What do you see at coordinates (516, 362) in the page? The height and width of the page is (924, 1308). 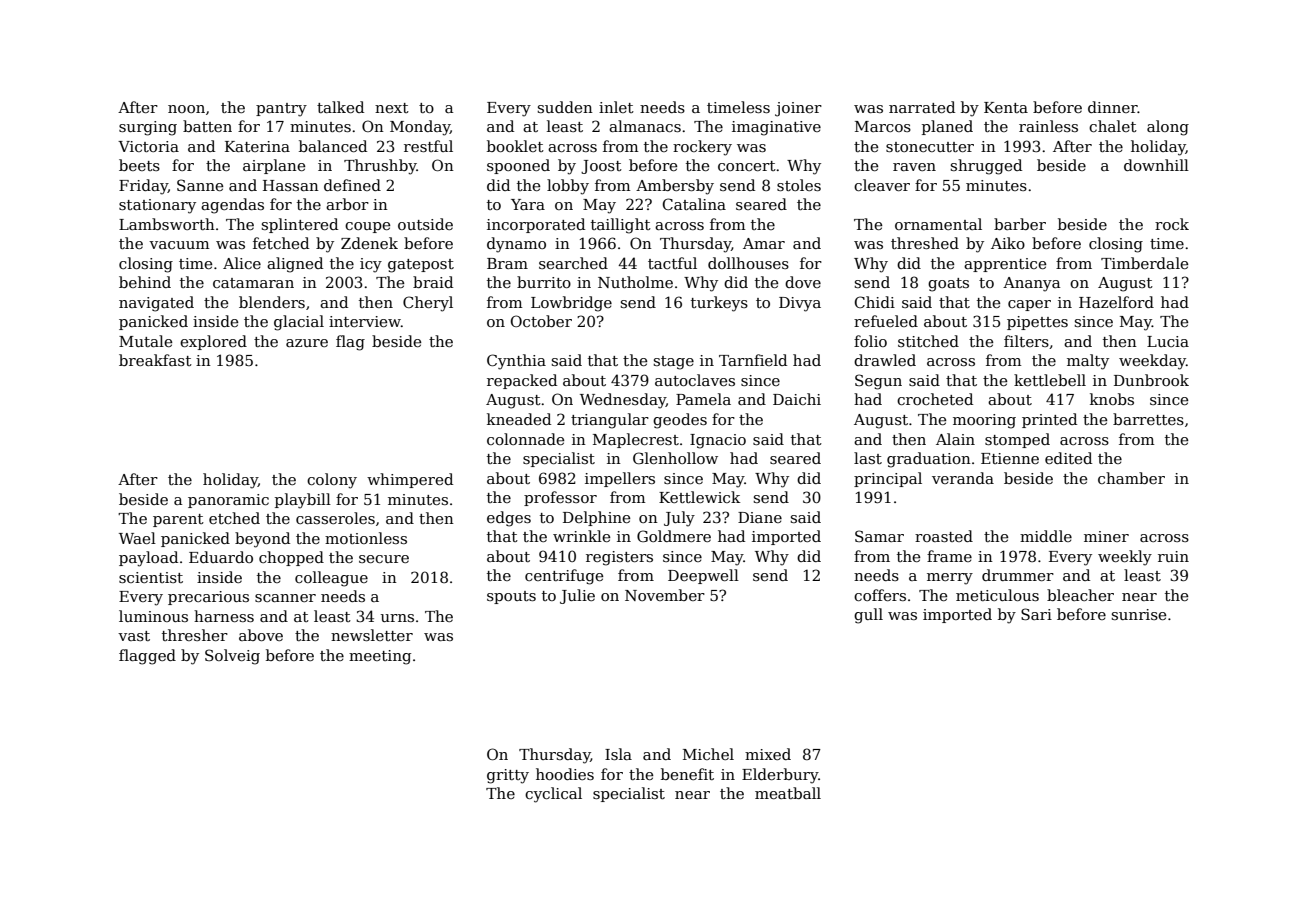 I see `Cynthia` at bounding box center [516, 362].
